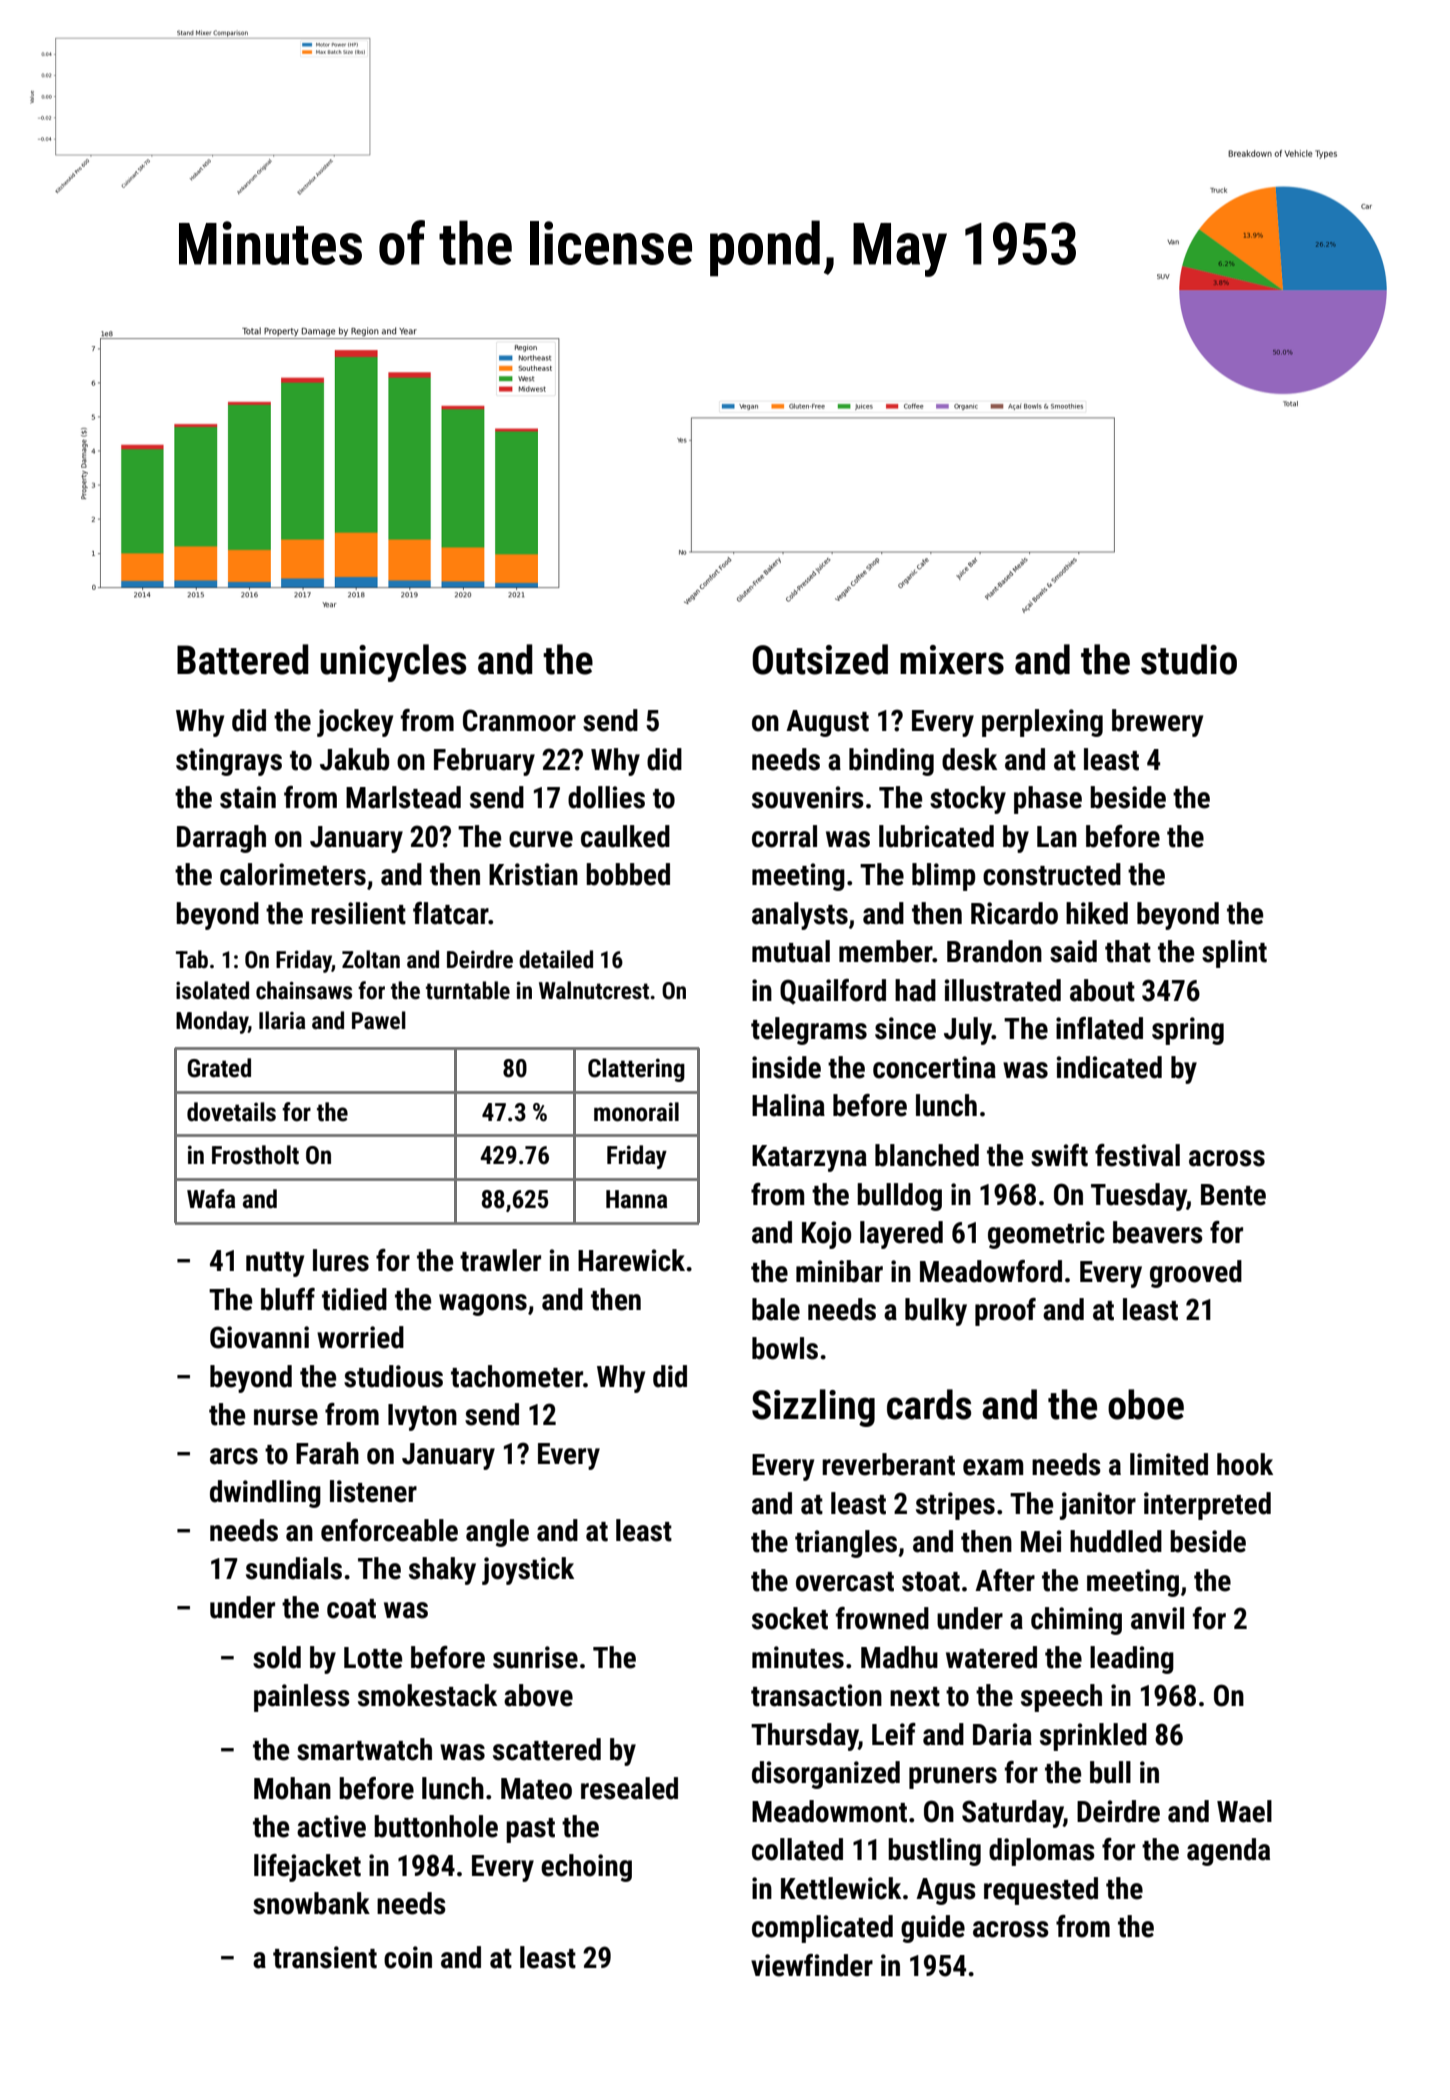  What do you see at coordinates (393, 663) in the document?
I see `unicycles` at bounding box center [393, 663].
